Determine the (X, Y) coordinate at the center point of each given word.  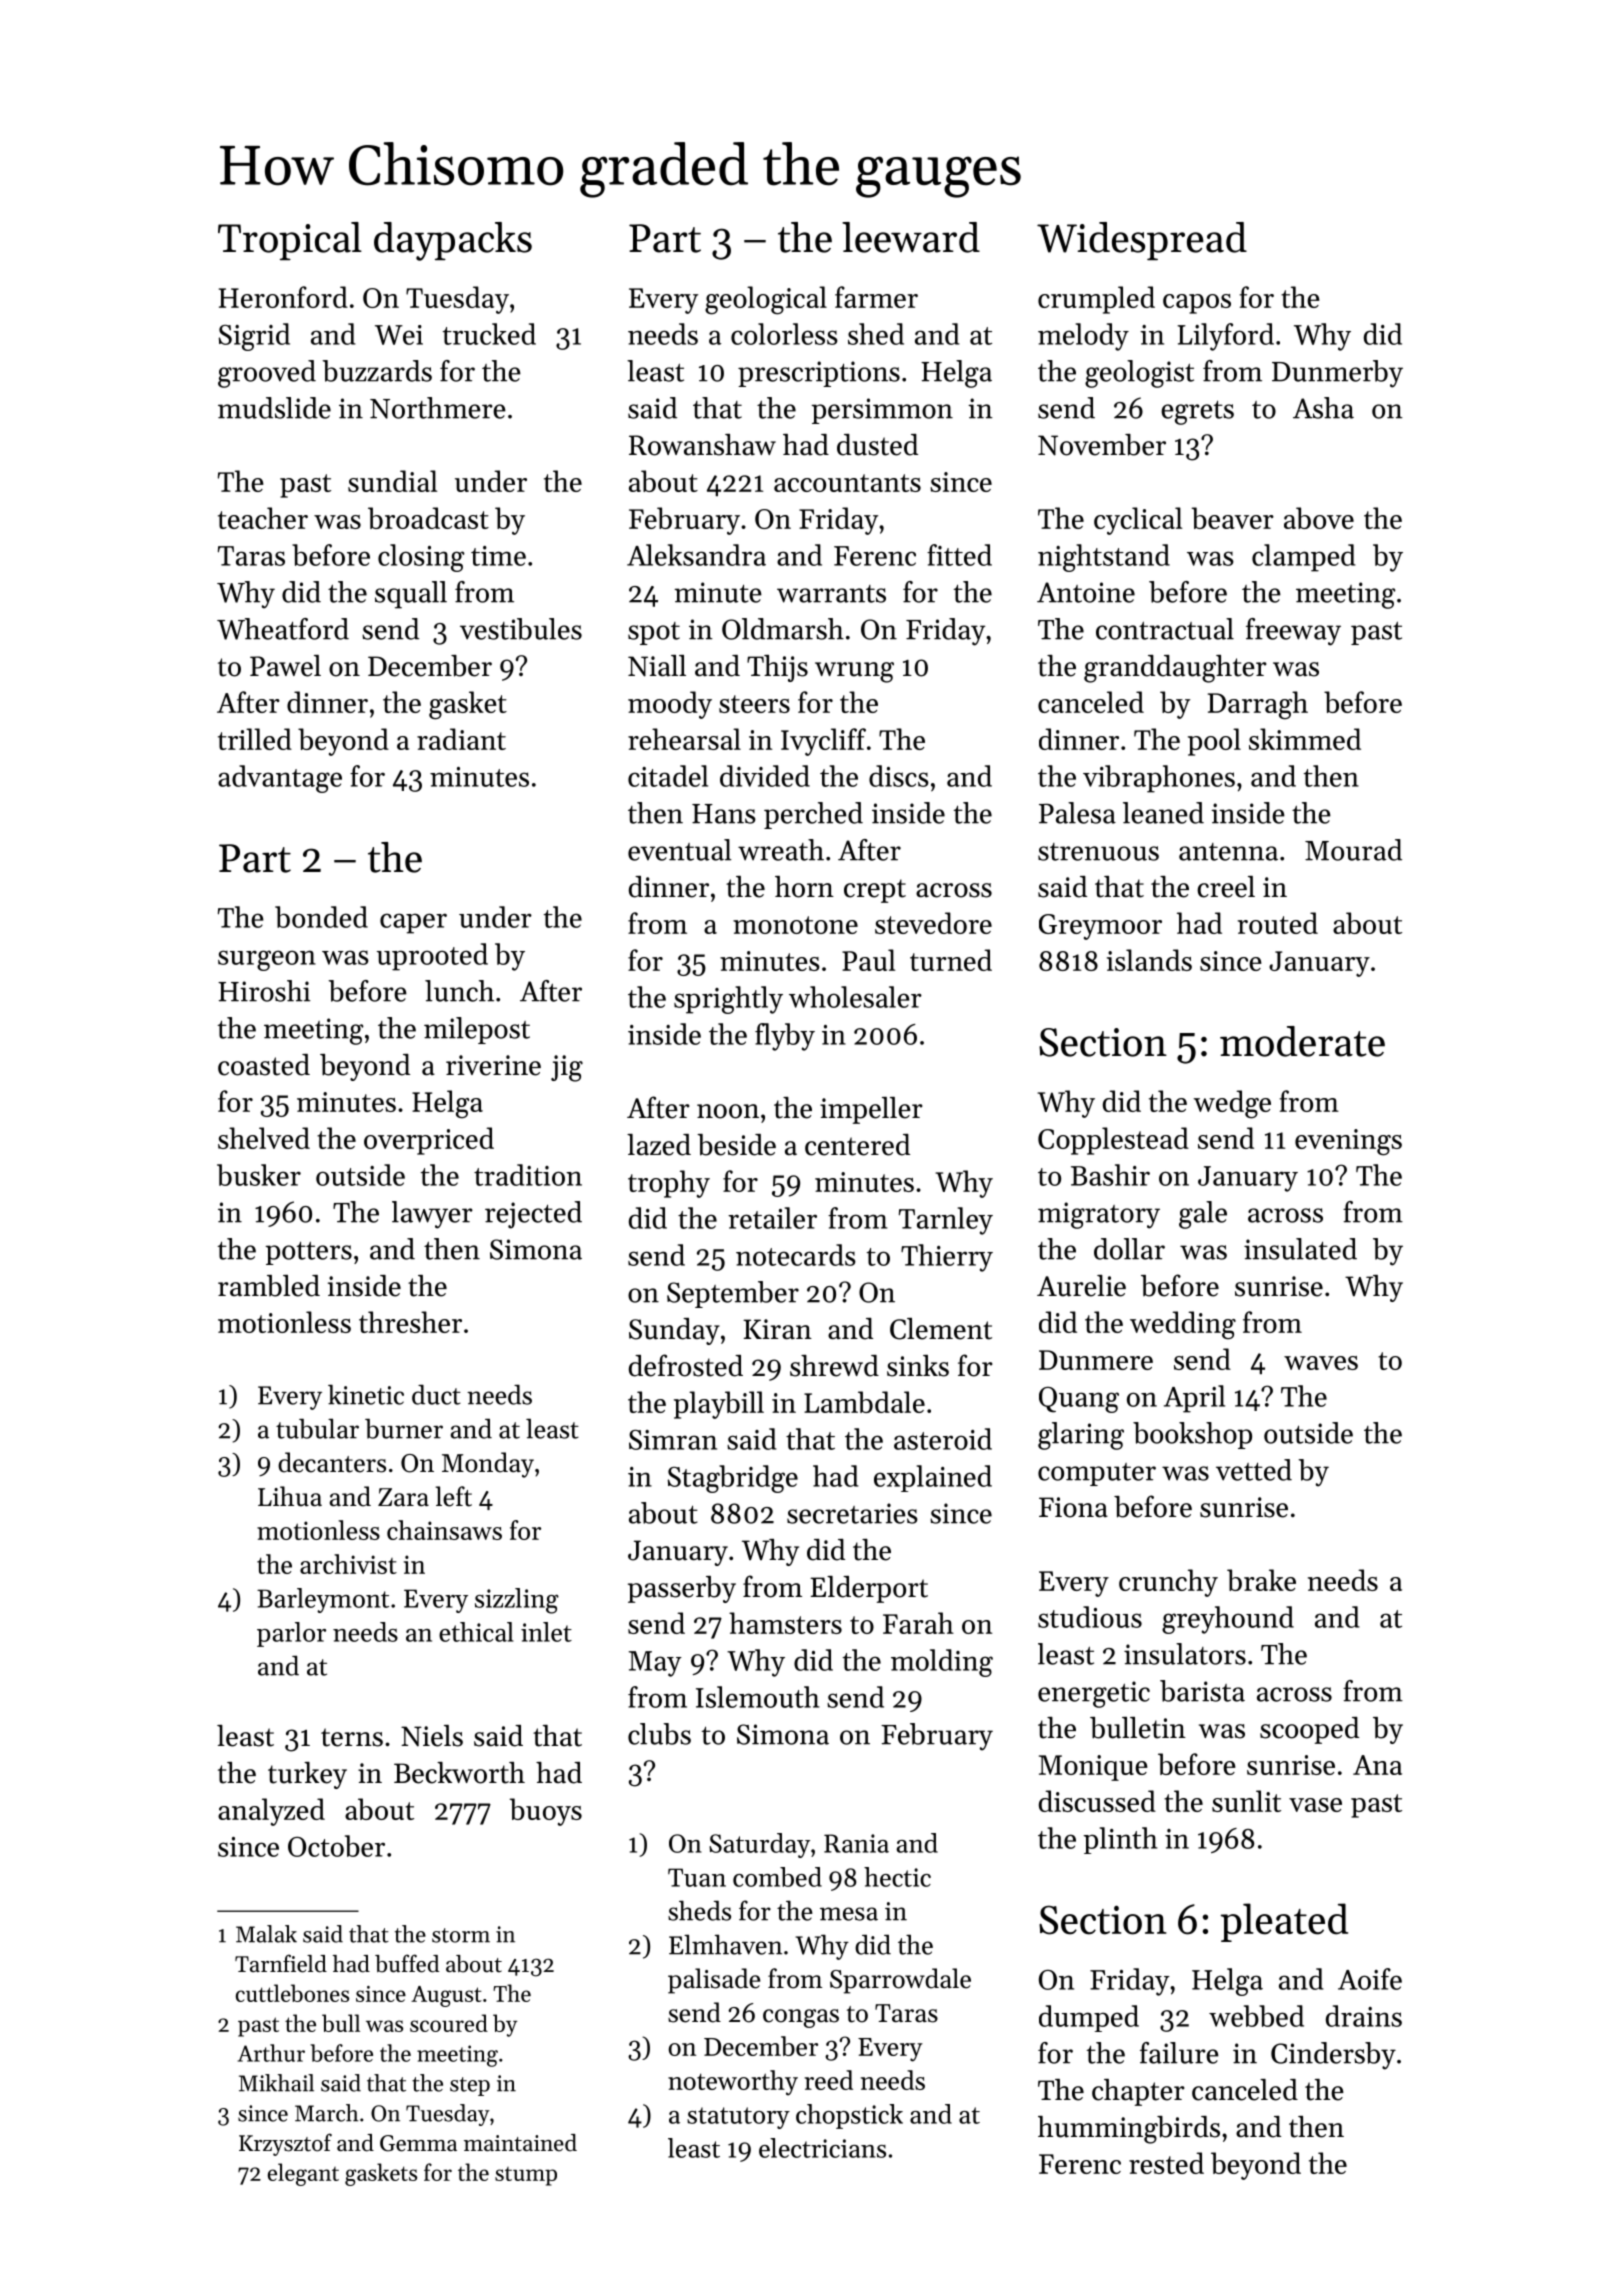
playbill (719, 1405)
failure (1179, 2053)
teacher (263, 518)
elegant (303, 2174)
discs (899, 776)
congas (801, 2018)
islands (1149, 960)
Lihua (290, 1496)
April (1194, 1399)
